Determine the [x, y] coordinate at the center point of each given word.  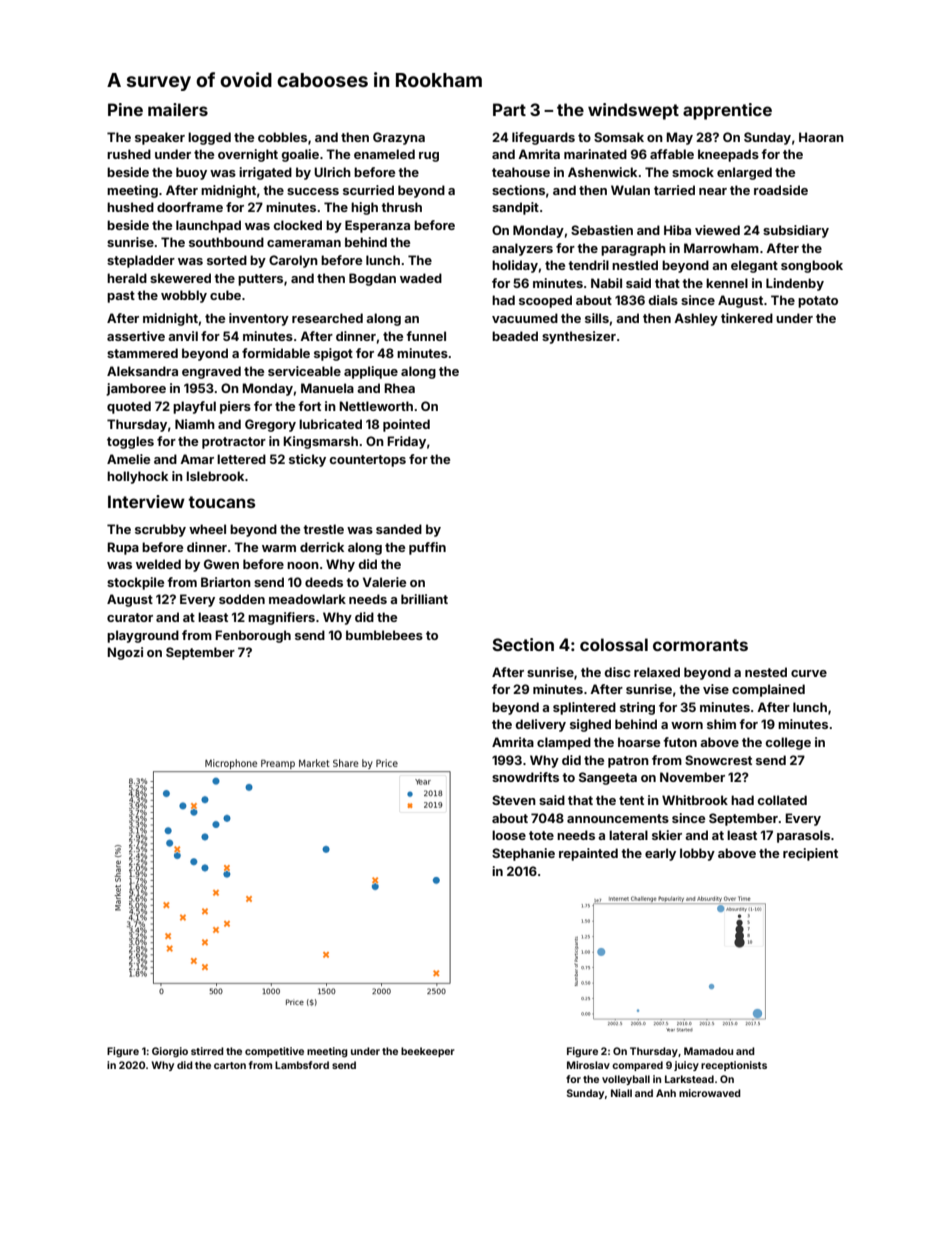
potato [818, 302]
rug [429, 157]
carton [230, 1065]
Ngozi [125, 653]
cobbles [282, 137]
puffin [427, 548]
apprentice [727, 111]
